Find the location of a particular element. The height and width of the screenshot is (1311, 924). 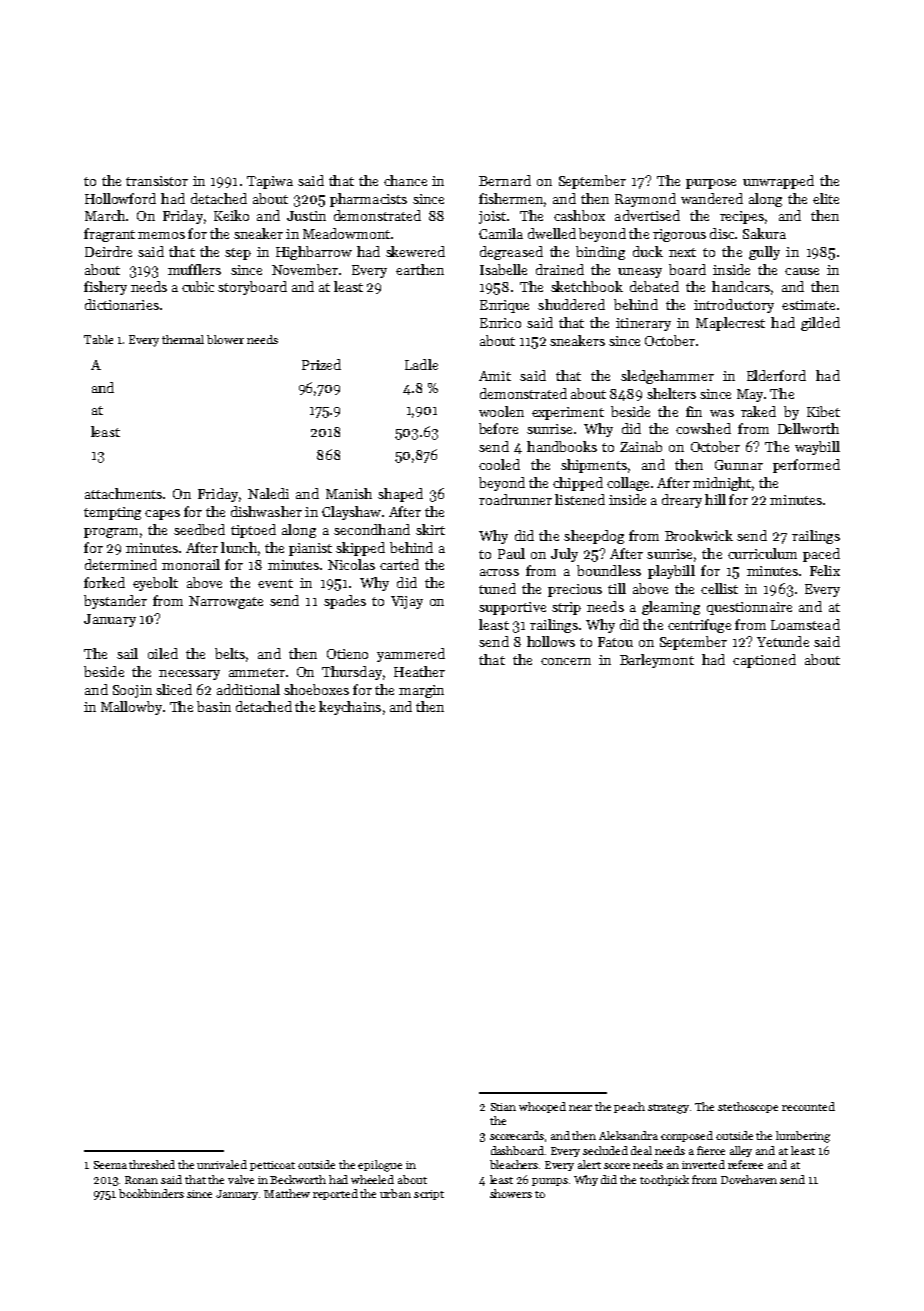

unrivaled is located at coordinates (222, 1164).
